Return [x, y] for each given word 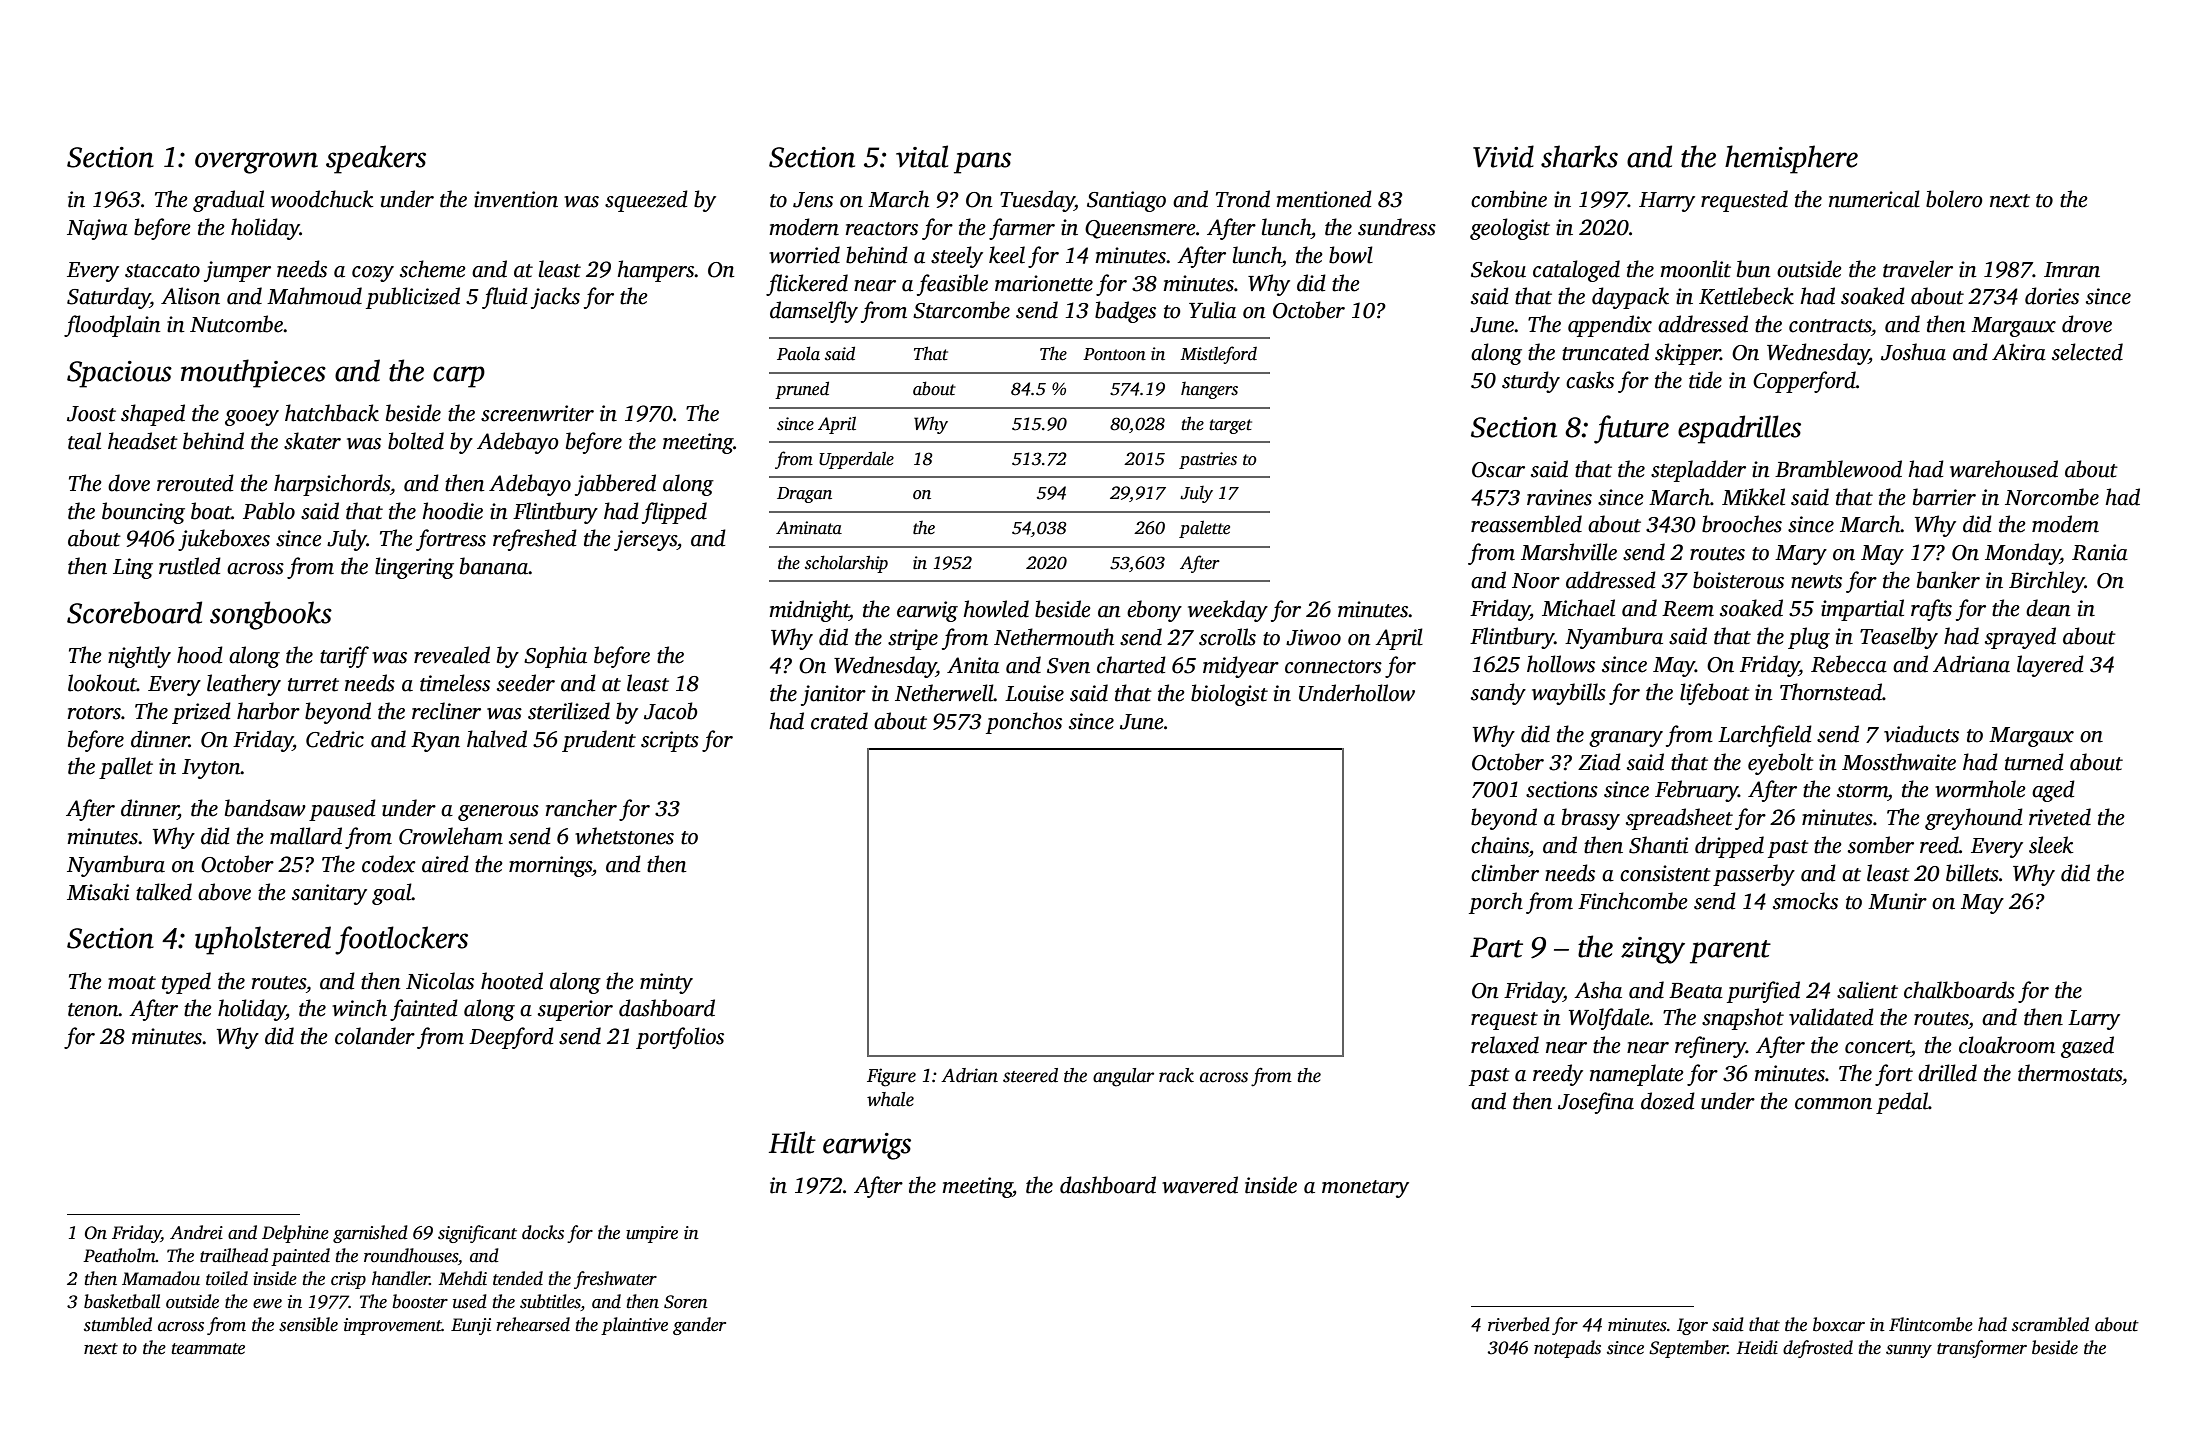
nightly [139, 657]
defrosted [1818, 1349]
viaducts [1921, 734]
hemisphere [1791, 159]
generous [498, 813]
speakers [376, 159]
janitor [833, 695]
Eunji [471, 1326]
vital [922, 156]
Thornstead [1831, 692]
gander [699, 1326]
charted [1131, 665]
